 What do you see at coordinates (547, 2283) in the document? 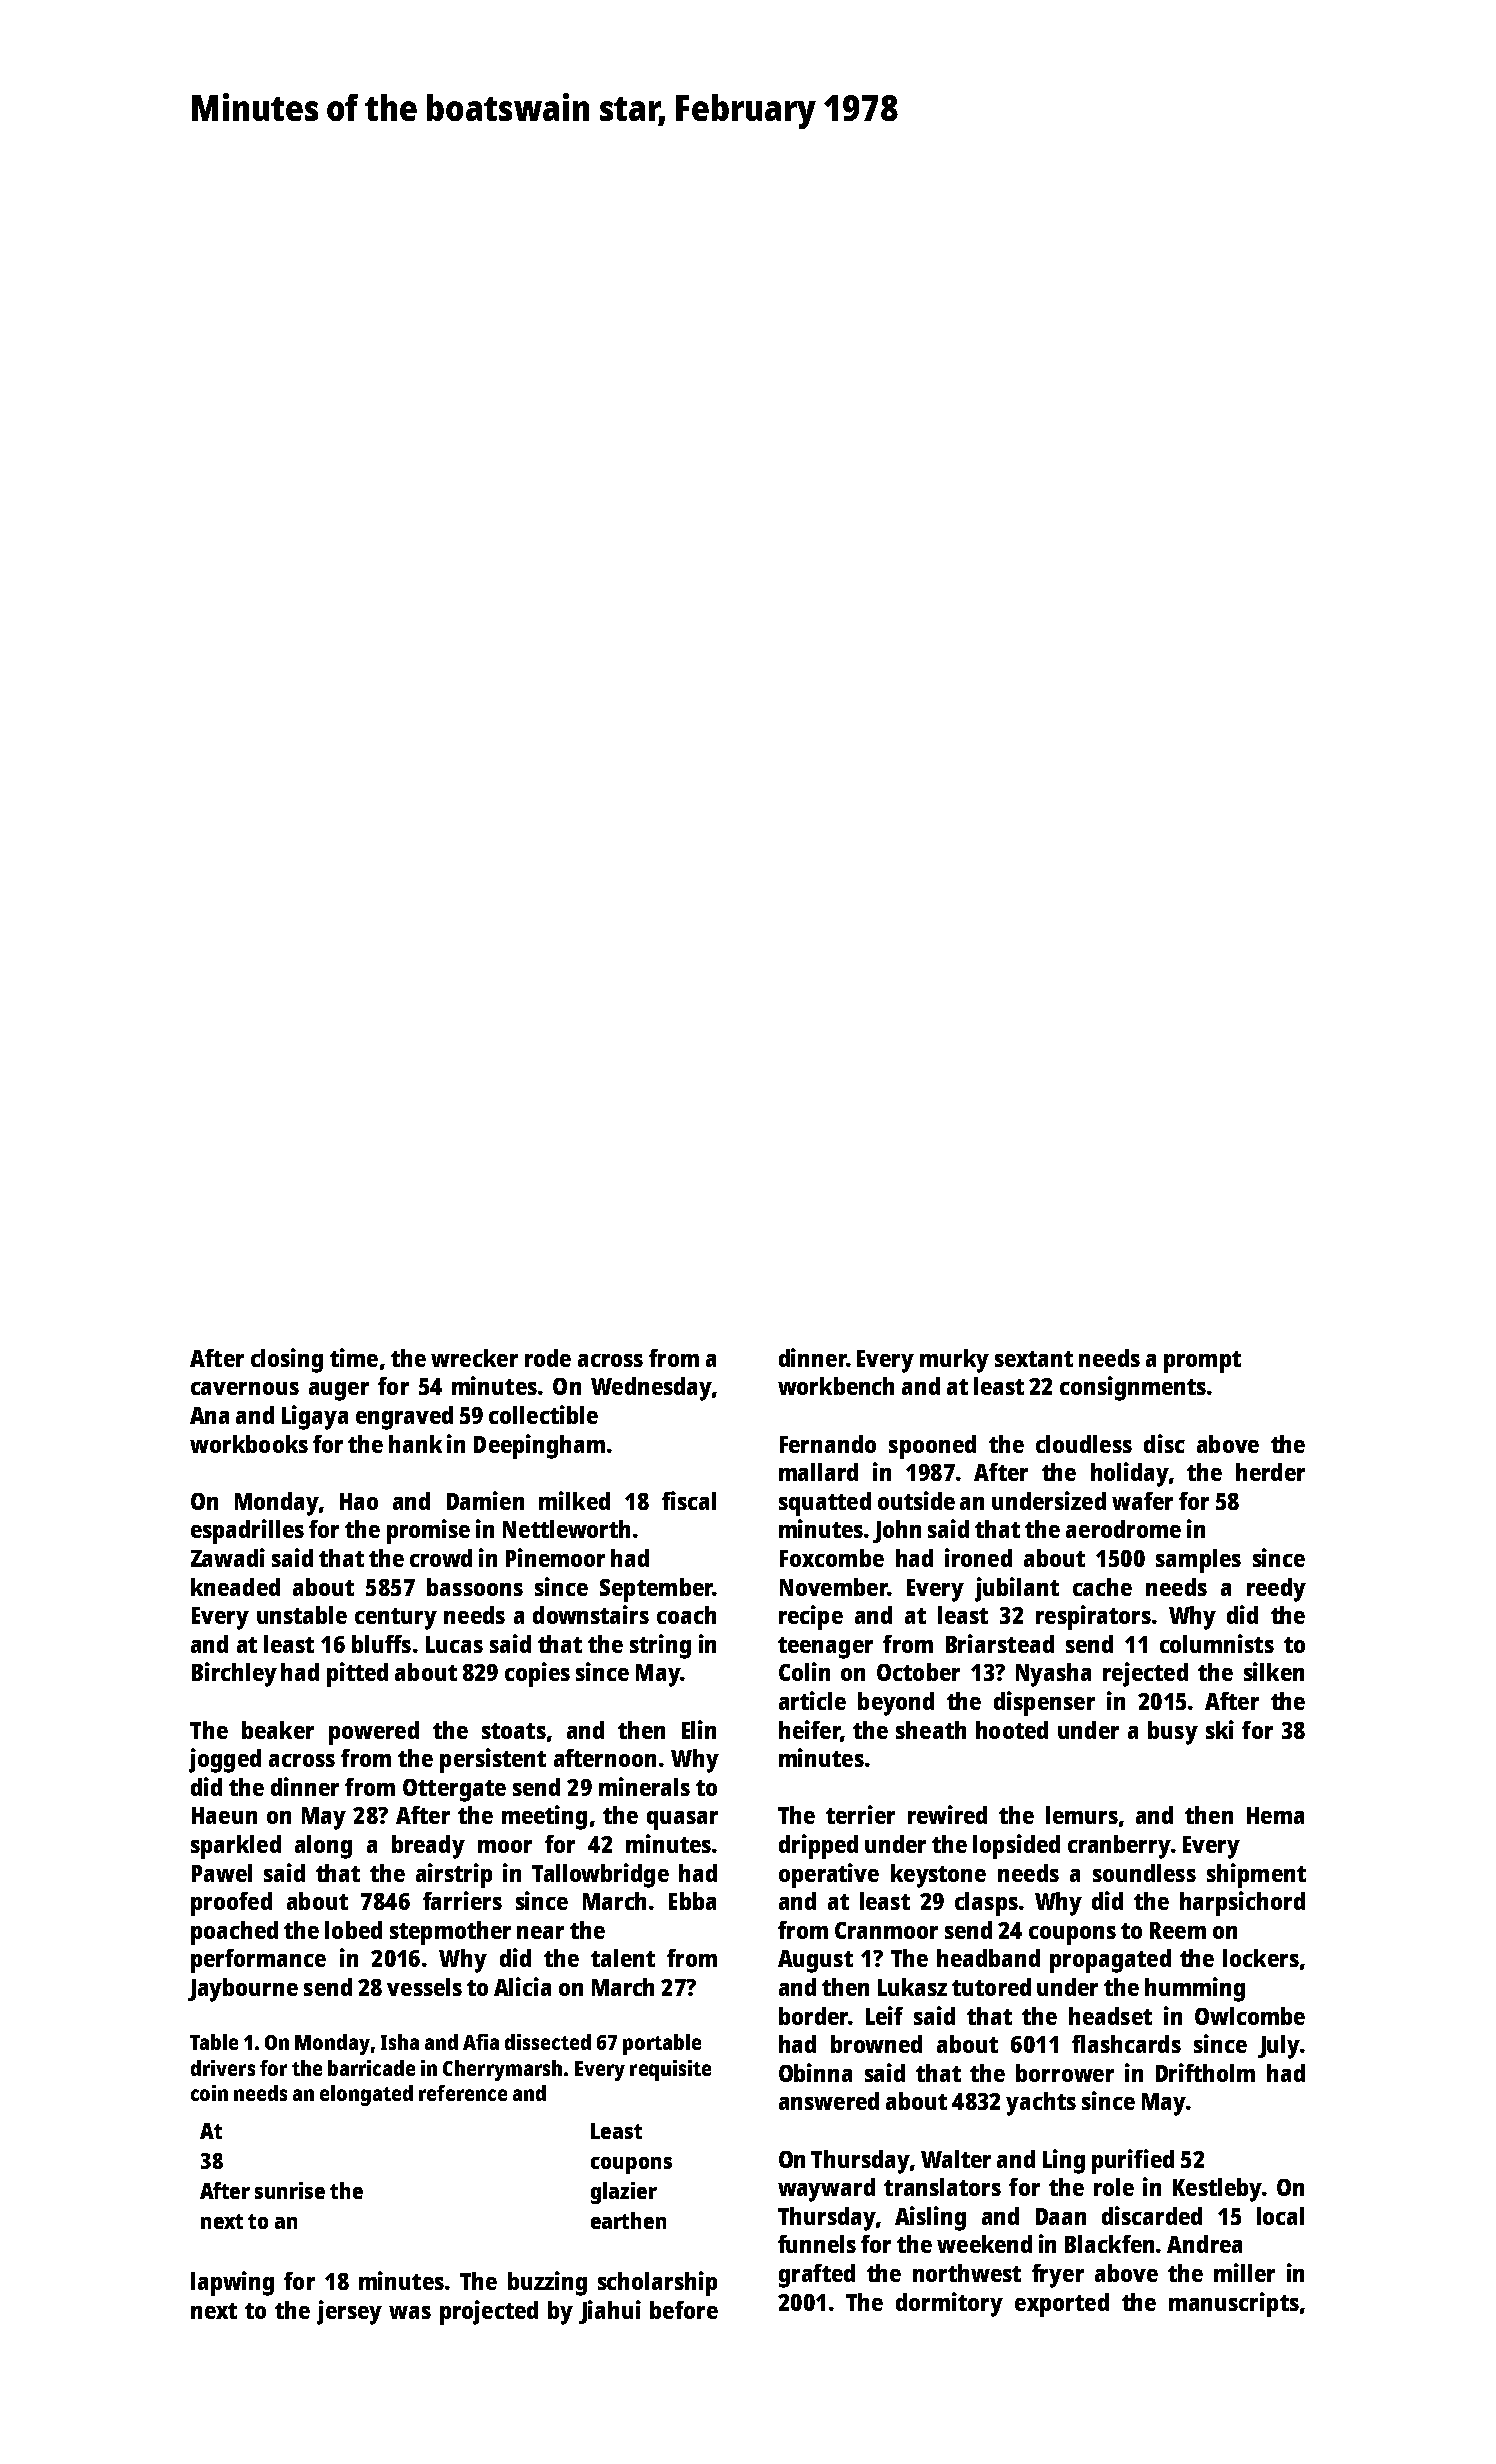
I see `buzzing` at bounding box center [547, 2283].
